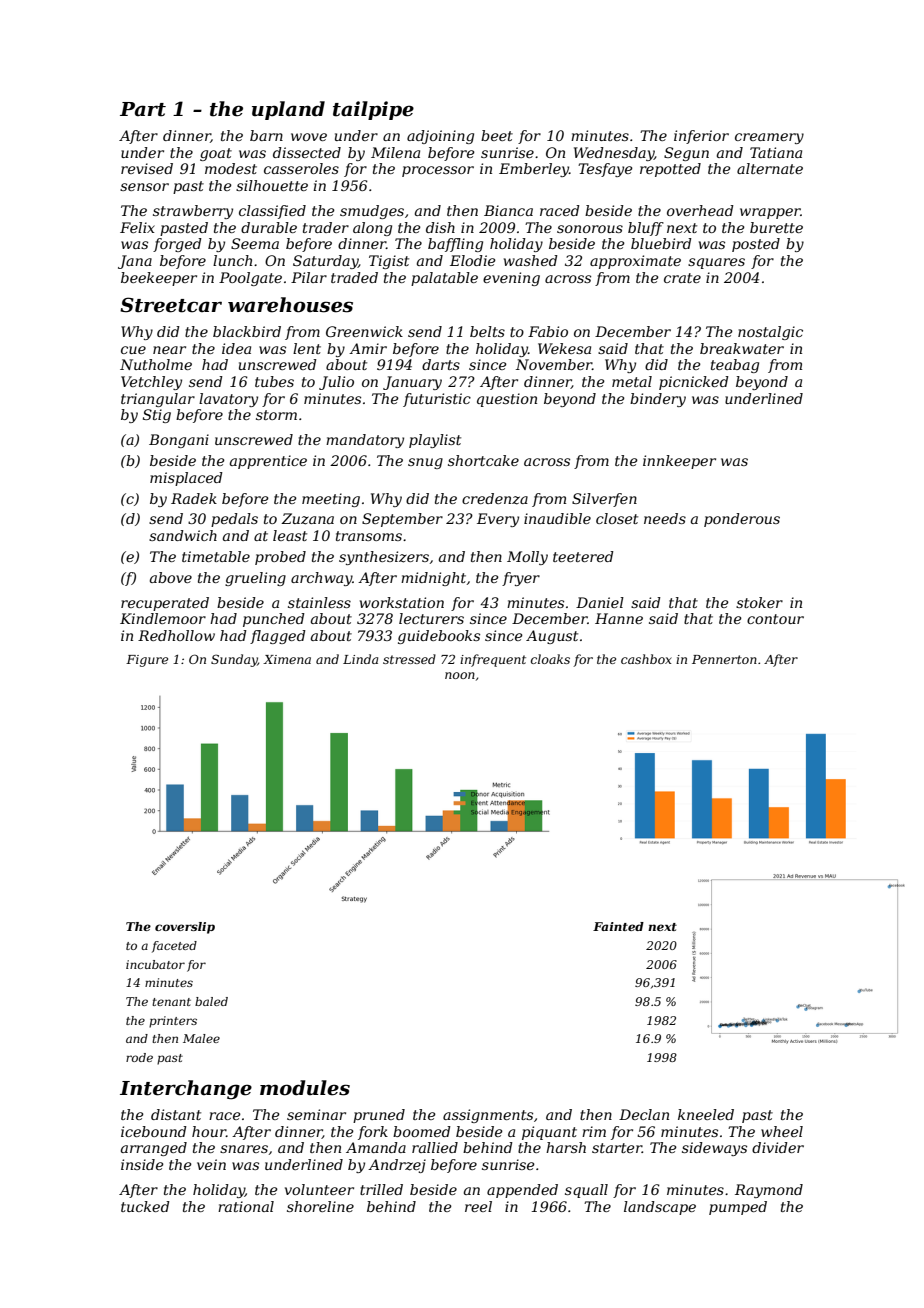 The image size is (924, 1308). What do you see at coordinates (244, 1149) in the screenshot?
I see `snares` at bounding box center [244, 1149].
